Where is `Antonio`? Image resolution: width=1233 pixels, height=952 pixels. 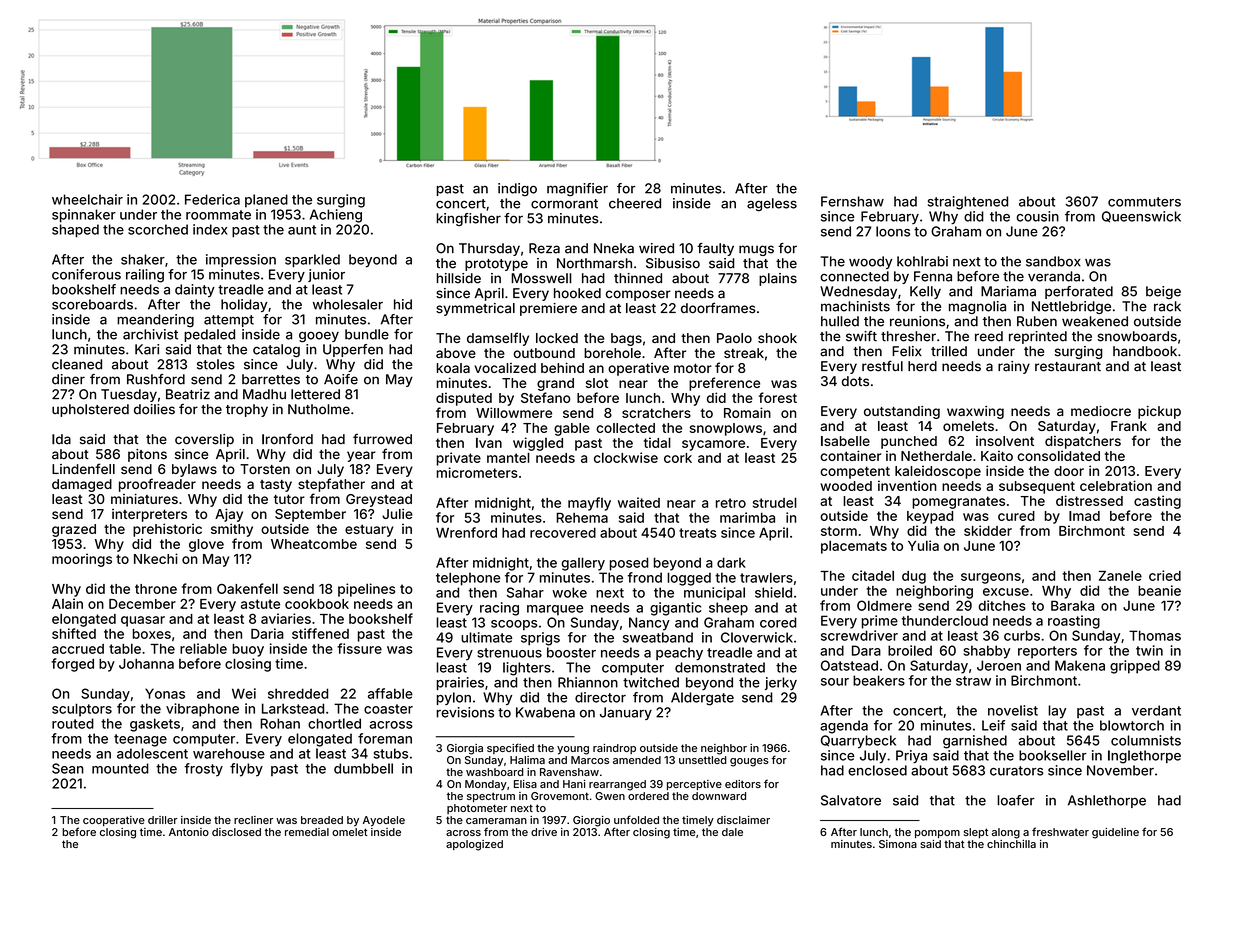
Antonio is located at coordinates (189, 832).
